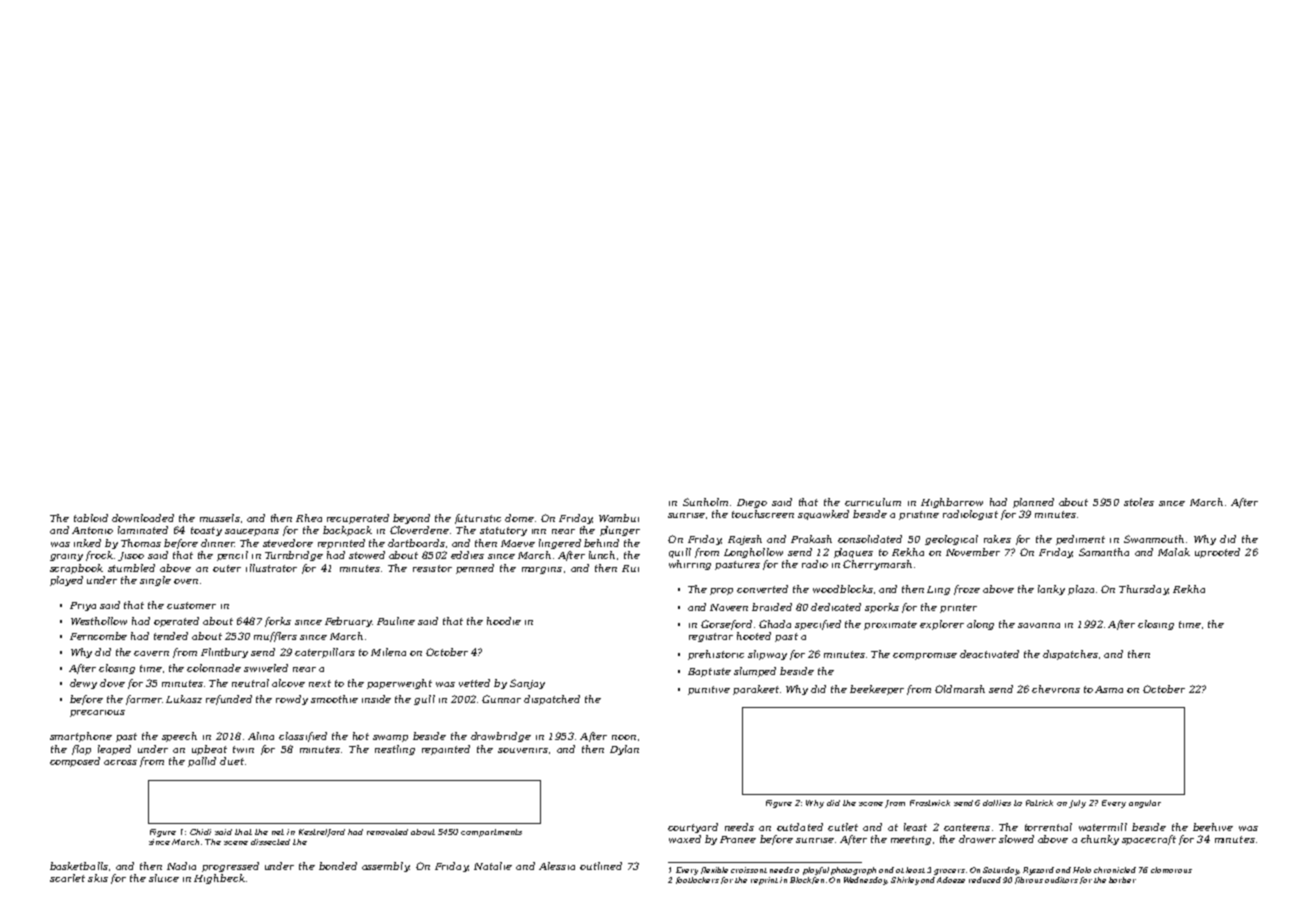 This screenshot has width=1308, height=924. I want to click on cavern, so click(151, 653).
